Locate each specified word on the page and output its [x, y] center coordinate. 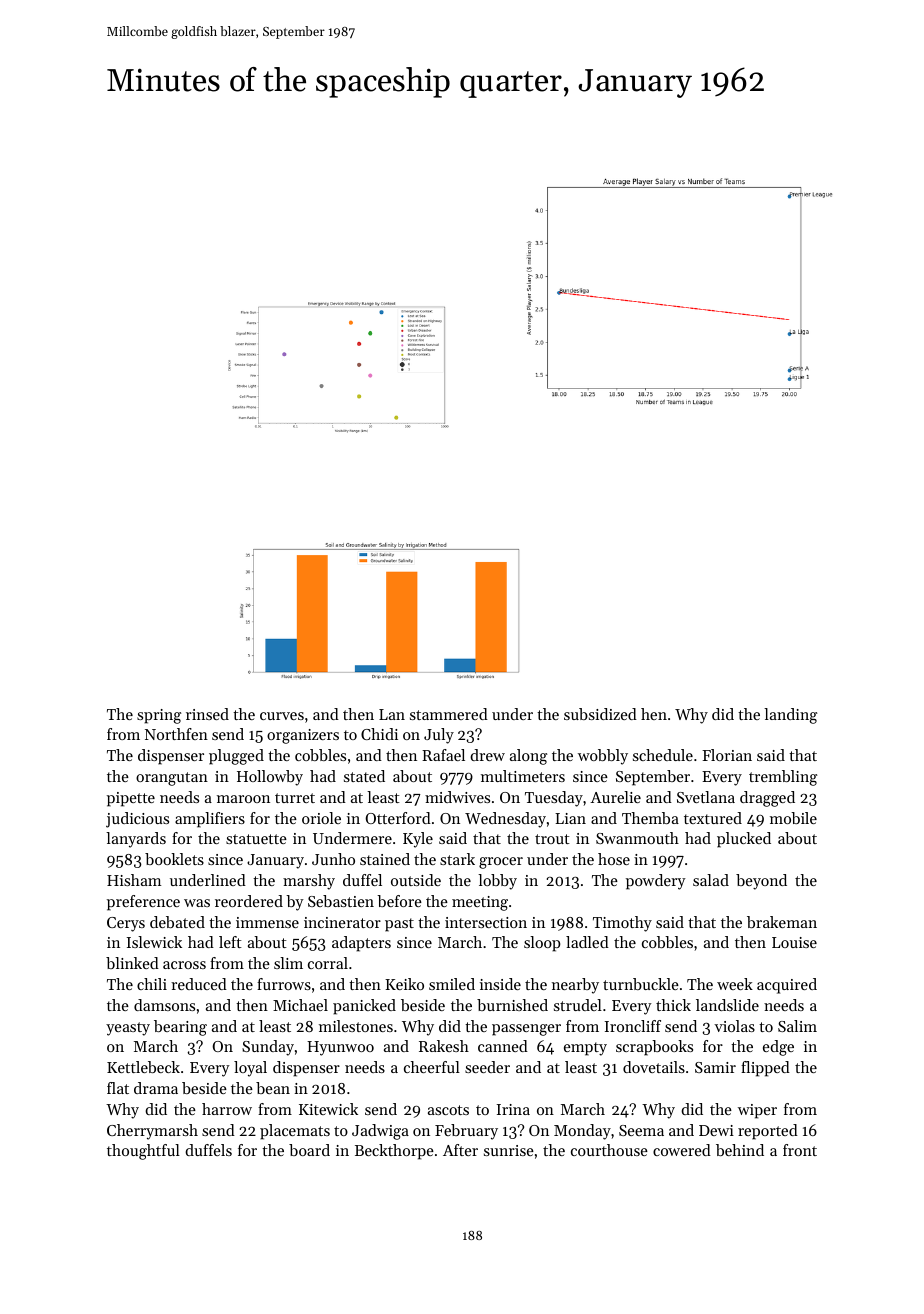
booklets [174, 859]
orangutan [172, 779]
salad [711, 880]
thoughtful [143, 1152]
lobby [497, 882]
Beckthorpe [394, 1152]
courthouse [609, 1150]
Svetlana [706, 797]
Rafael [443, 755]
